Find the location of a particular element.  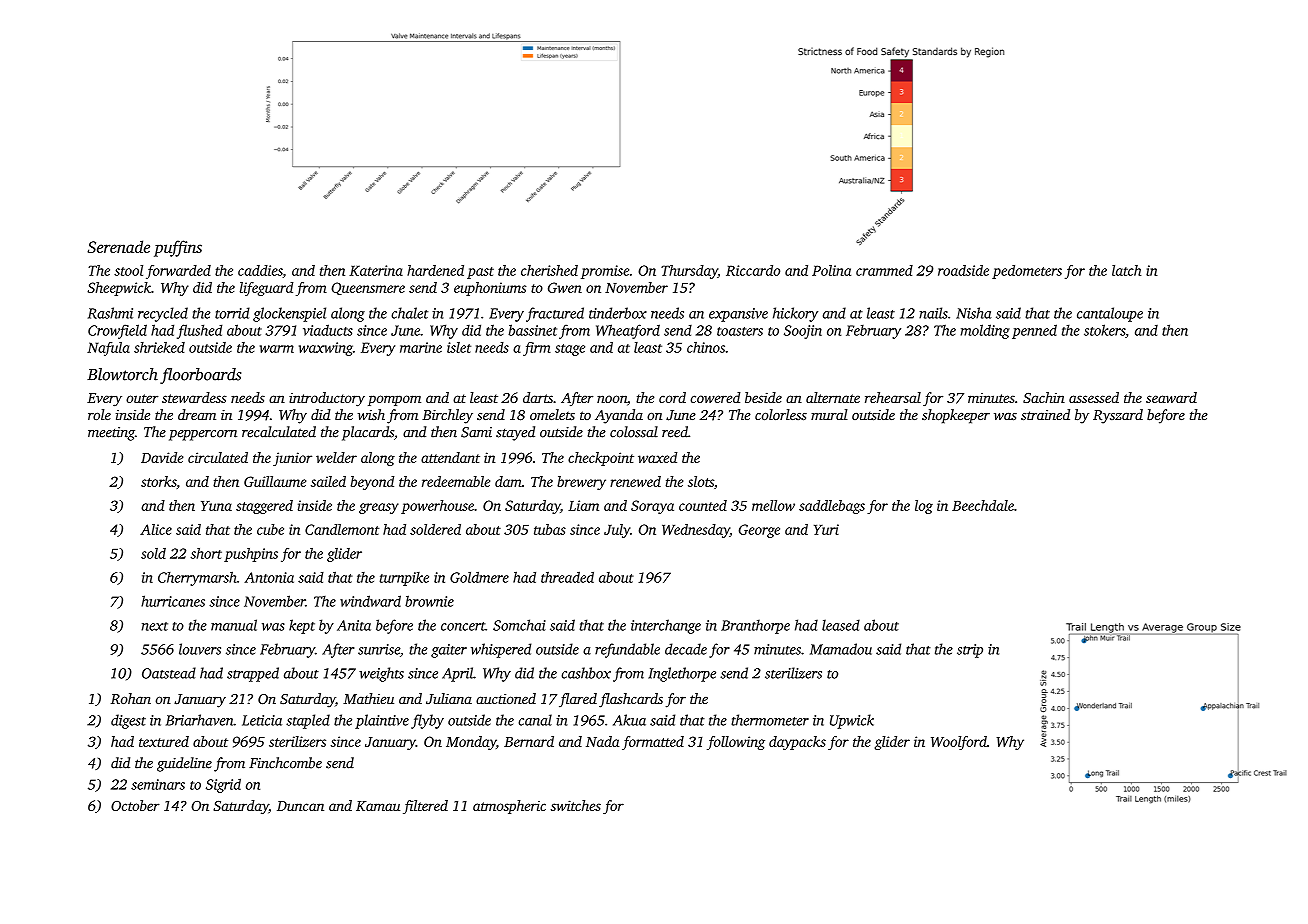

digest is located at coordinates (128, 721).
